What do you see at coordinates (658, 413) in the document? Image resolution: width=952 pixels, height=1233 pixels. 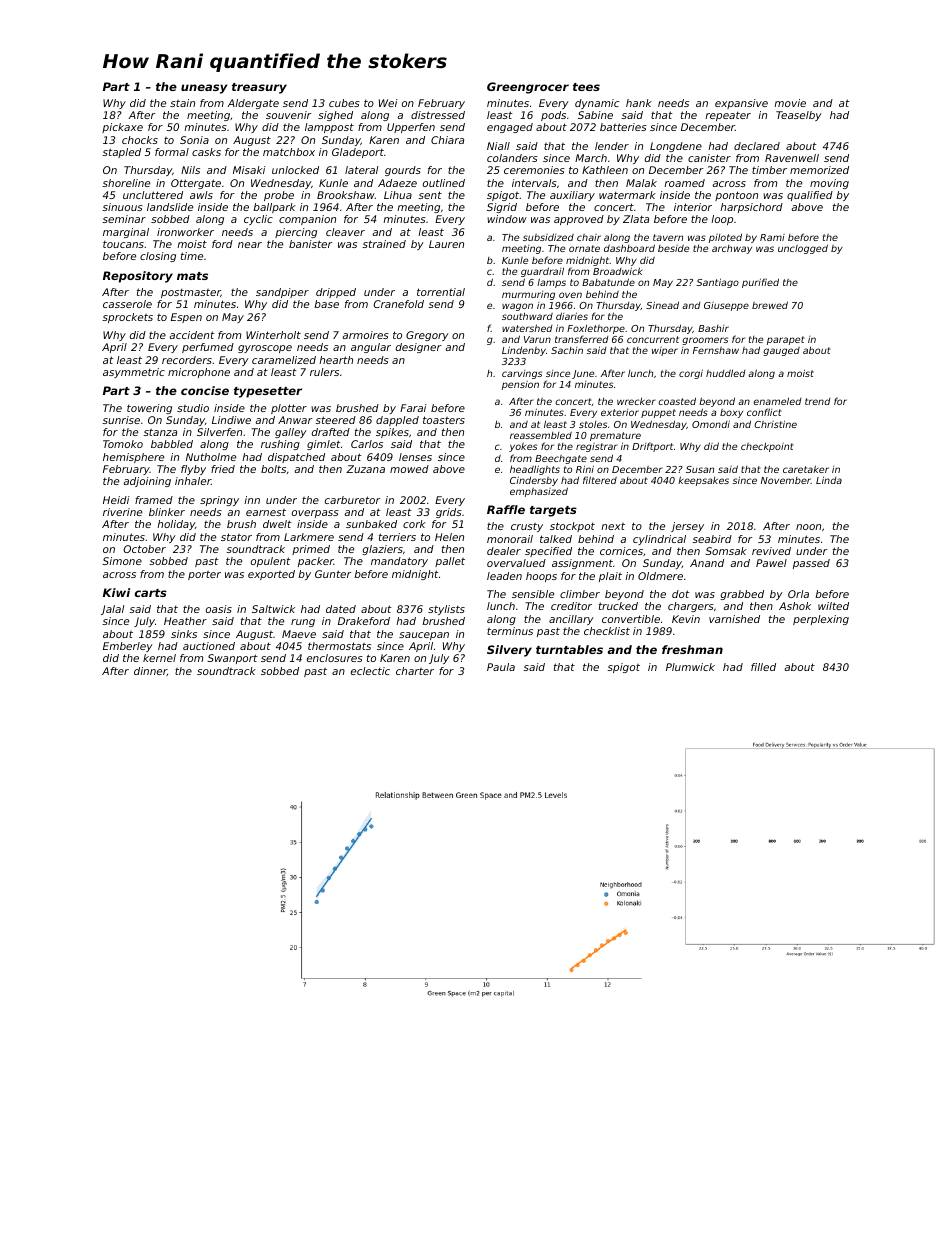 I see `puppet` at bounding box center [658, 413].
